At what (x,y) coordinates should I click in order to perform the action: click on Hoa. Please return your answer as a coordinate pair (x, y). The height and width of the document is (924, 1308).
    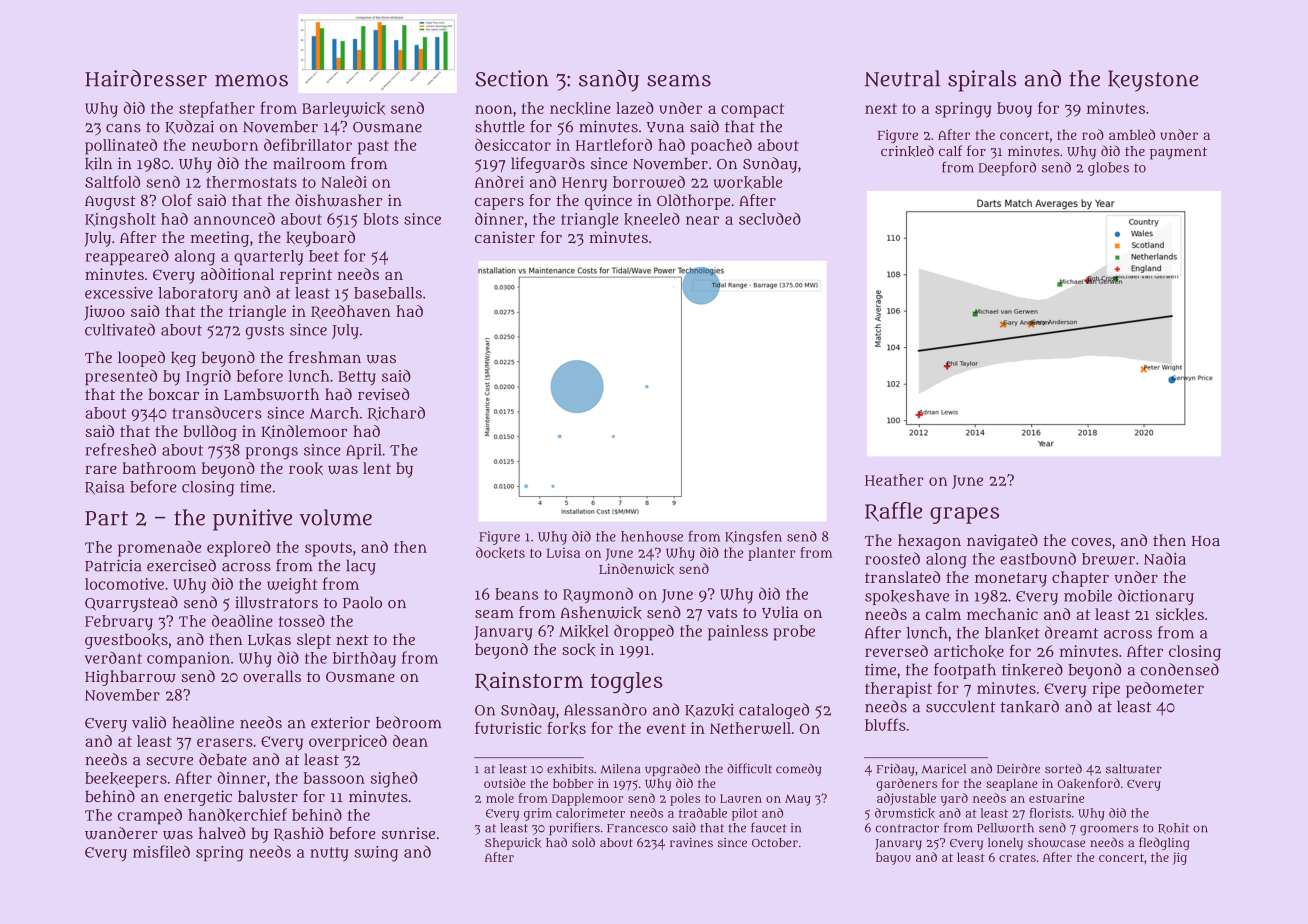
    Looking at the image, I should click on (1206, 541).
